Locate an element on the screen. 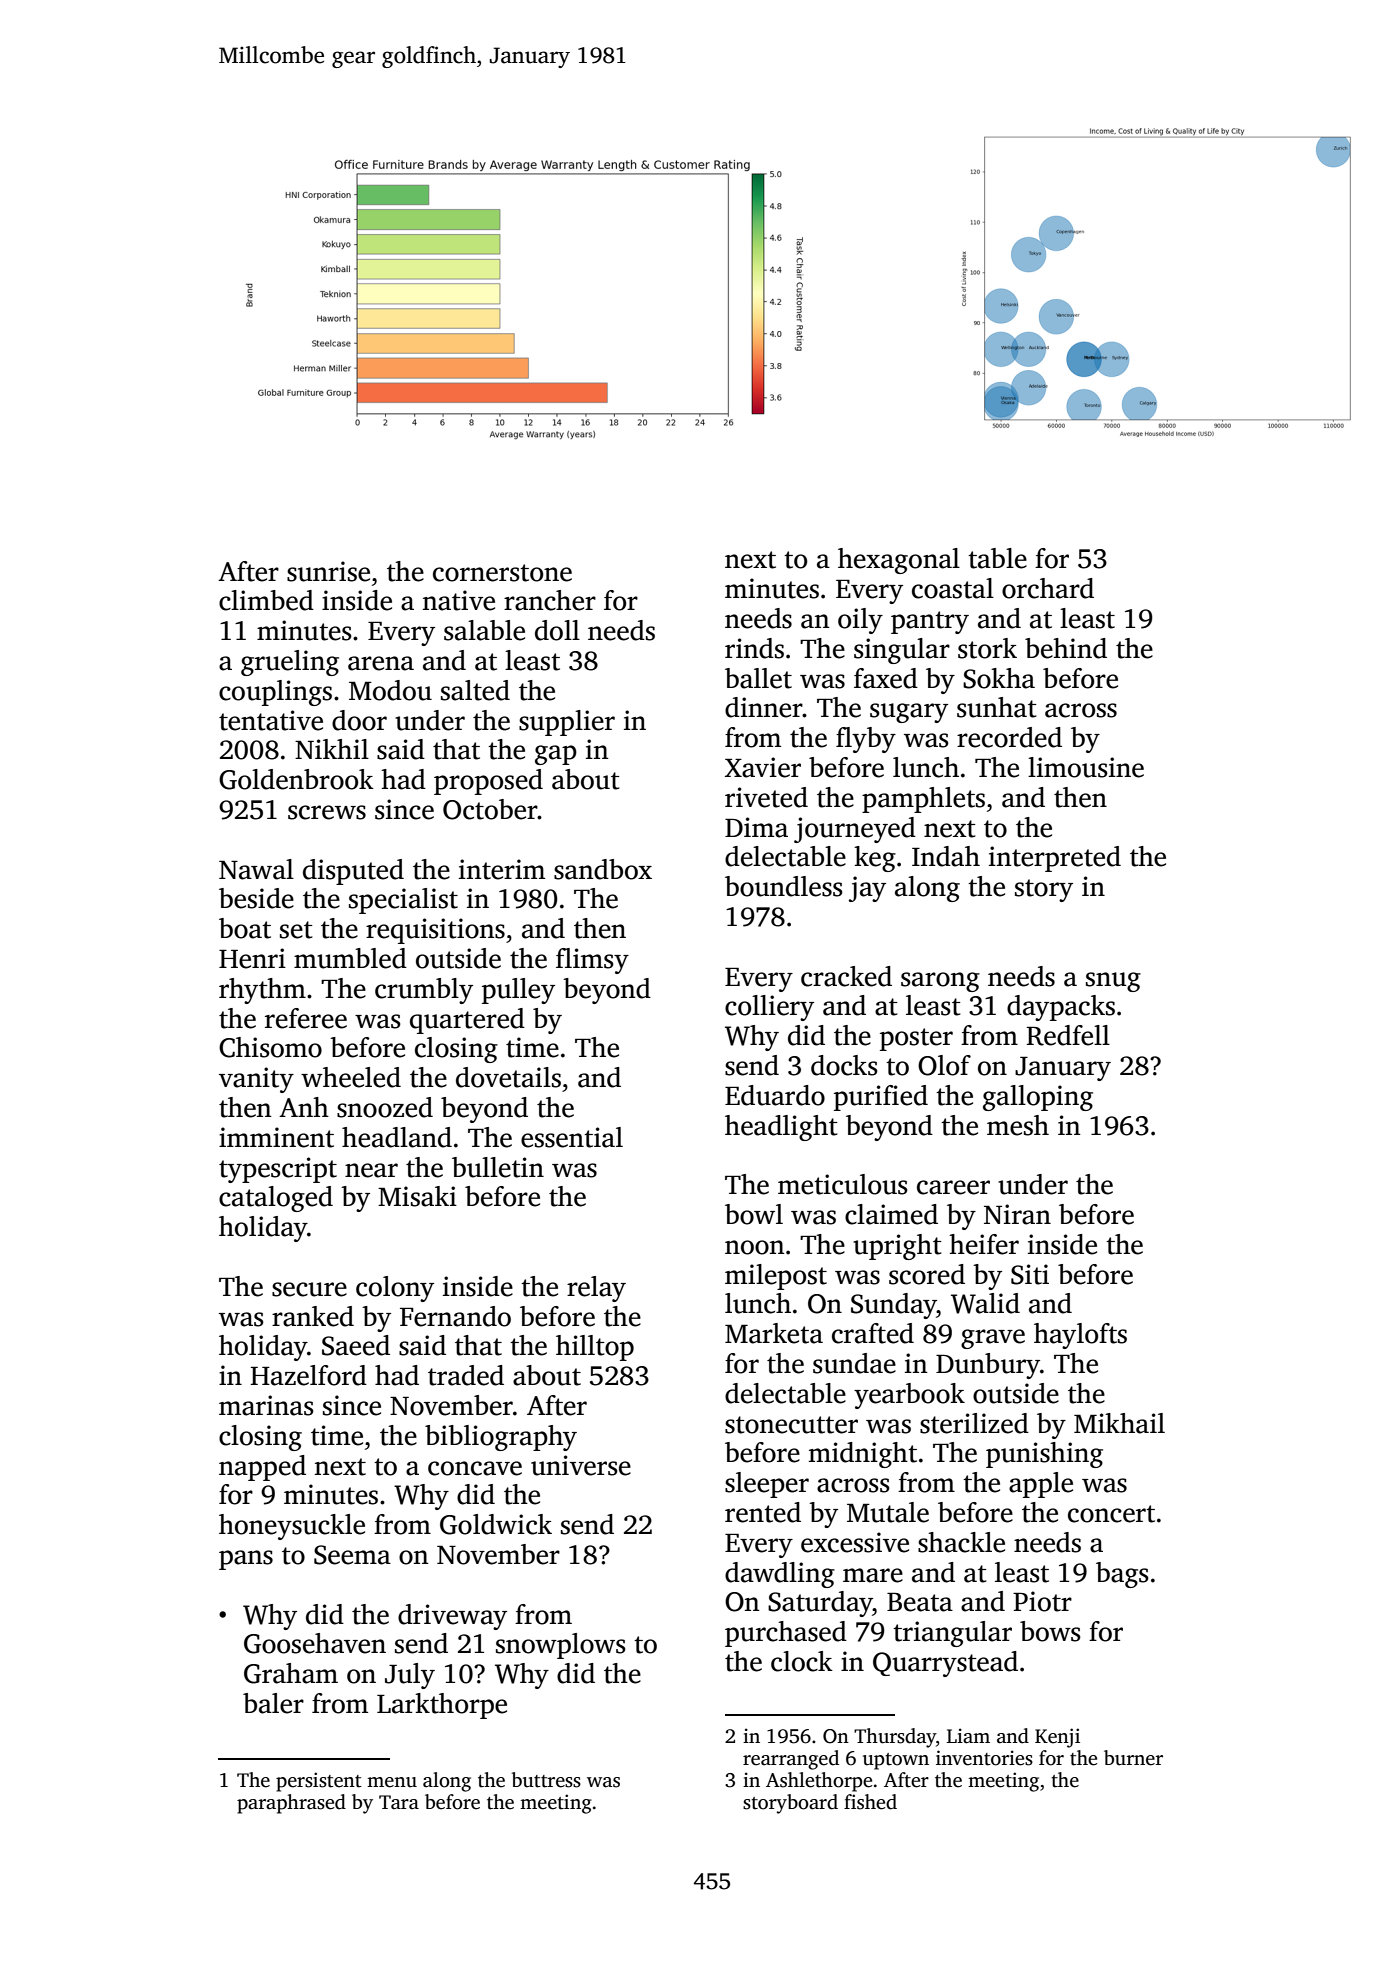 This screenshot has width=1386, height=1969. orchard is located at coordinates (1048, 588).
